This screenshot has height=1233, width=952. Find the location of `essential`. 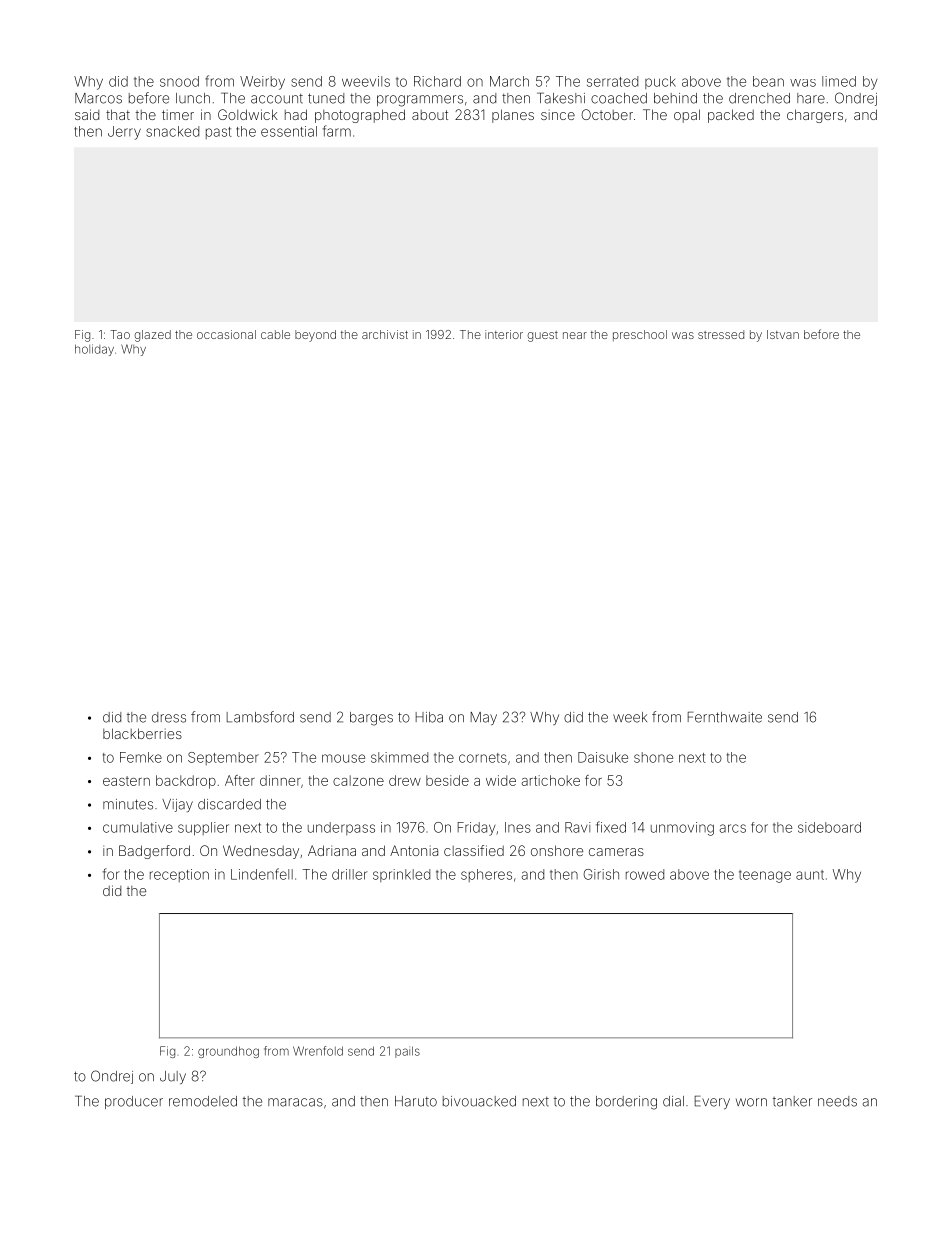

essential is located at coordinates (289, 131).
